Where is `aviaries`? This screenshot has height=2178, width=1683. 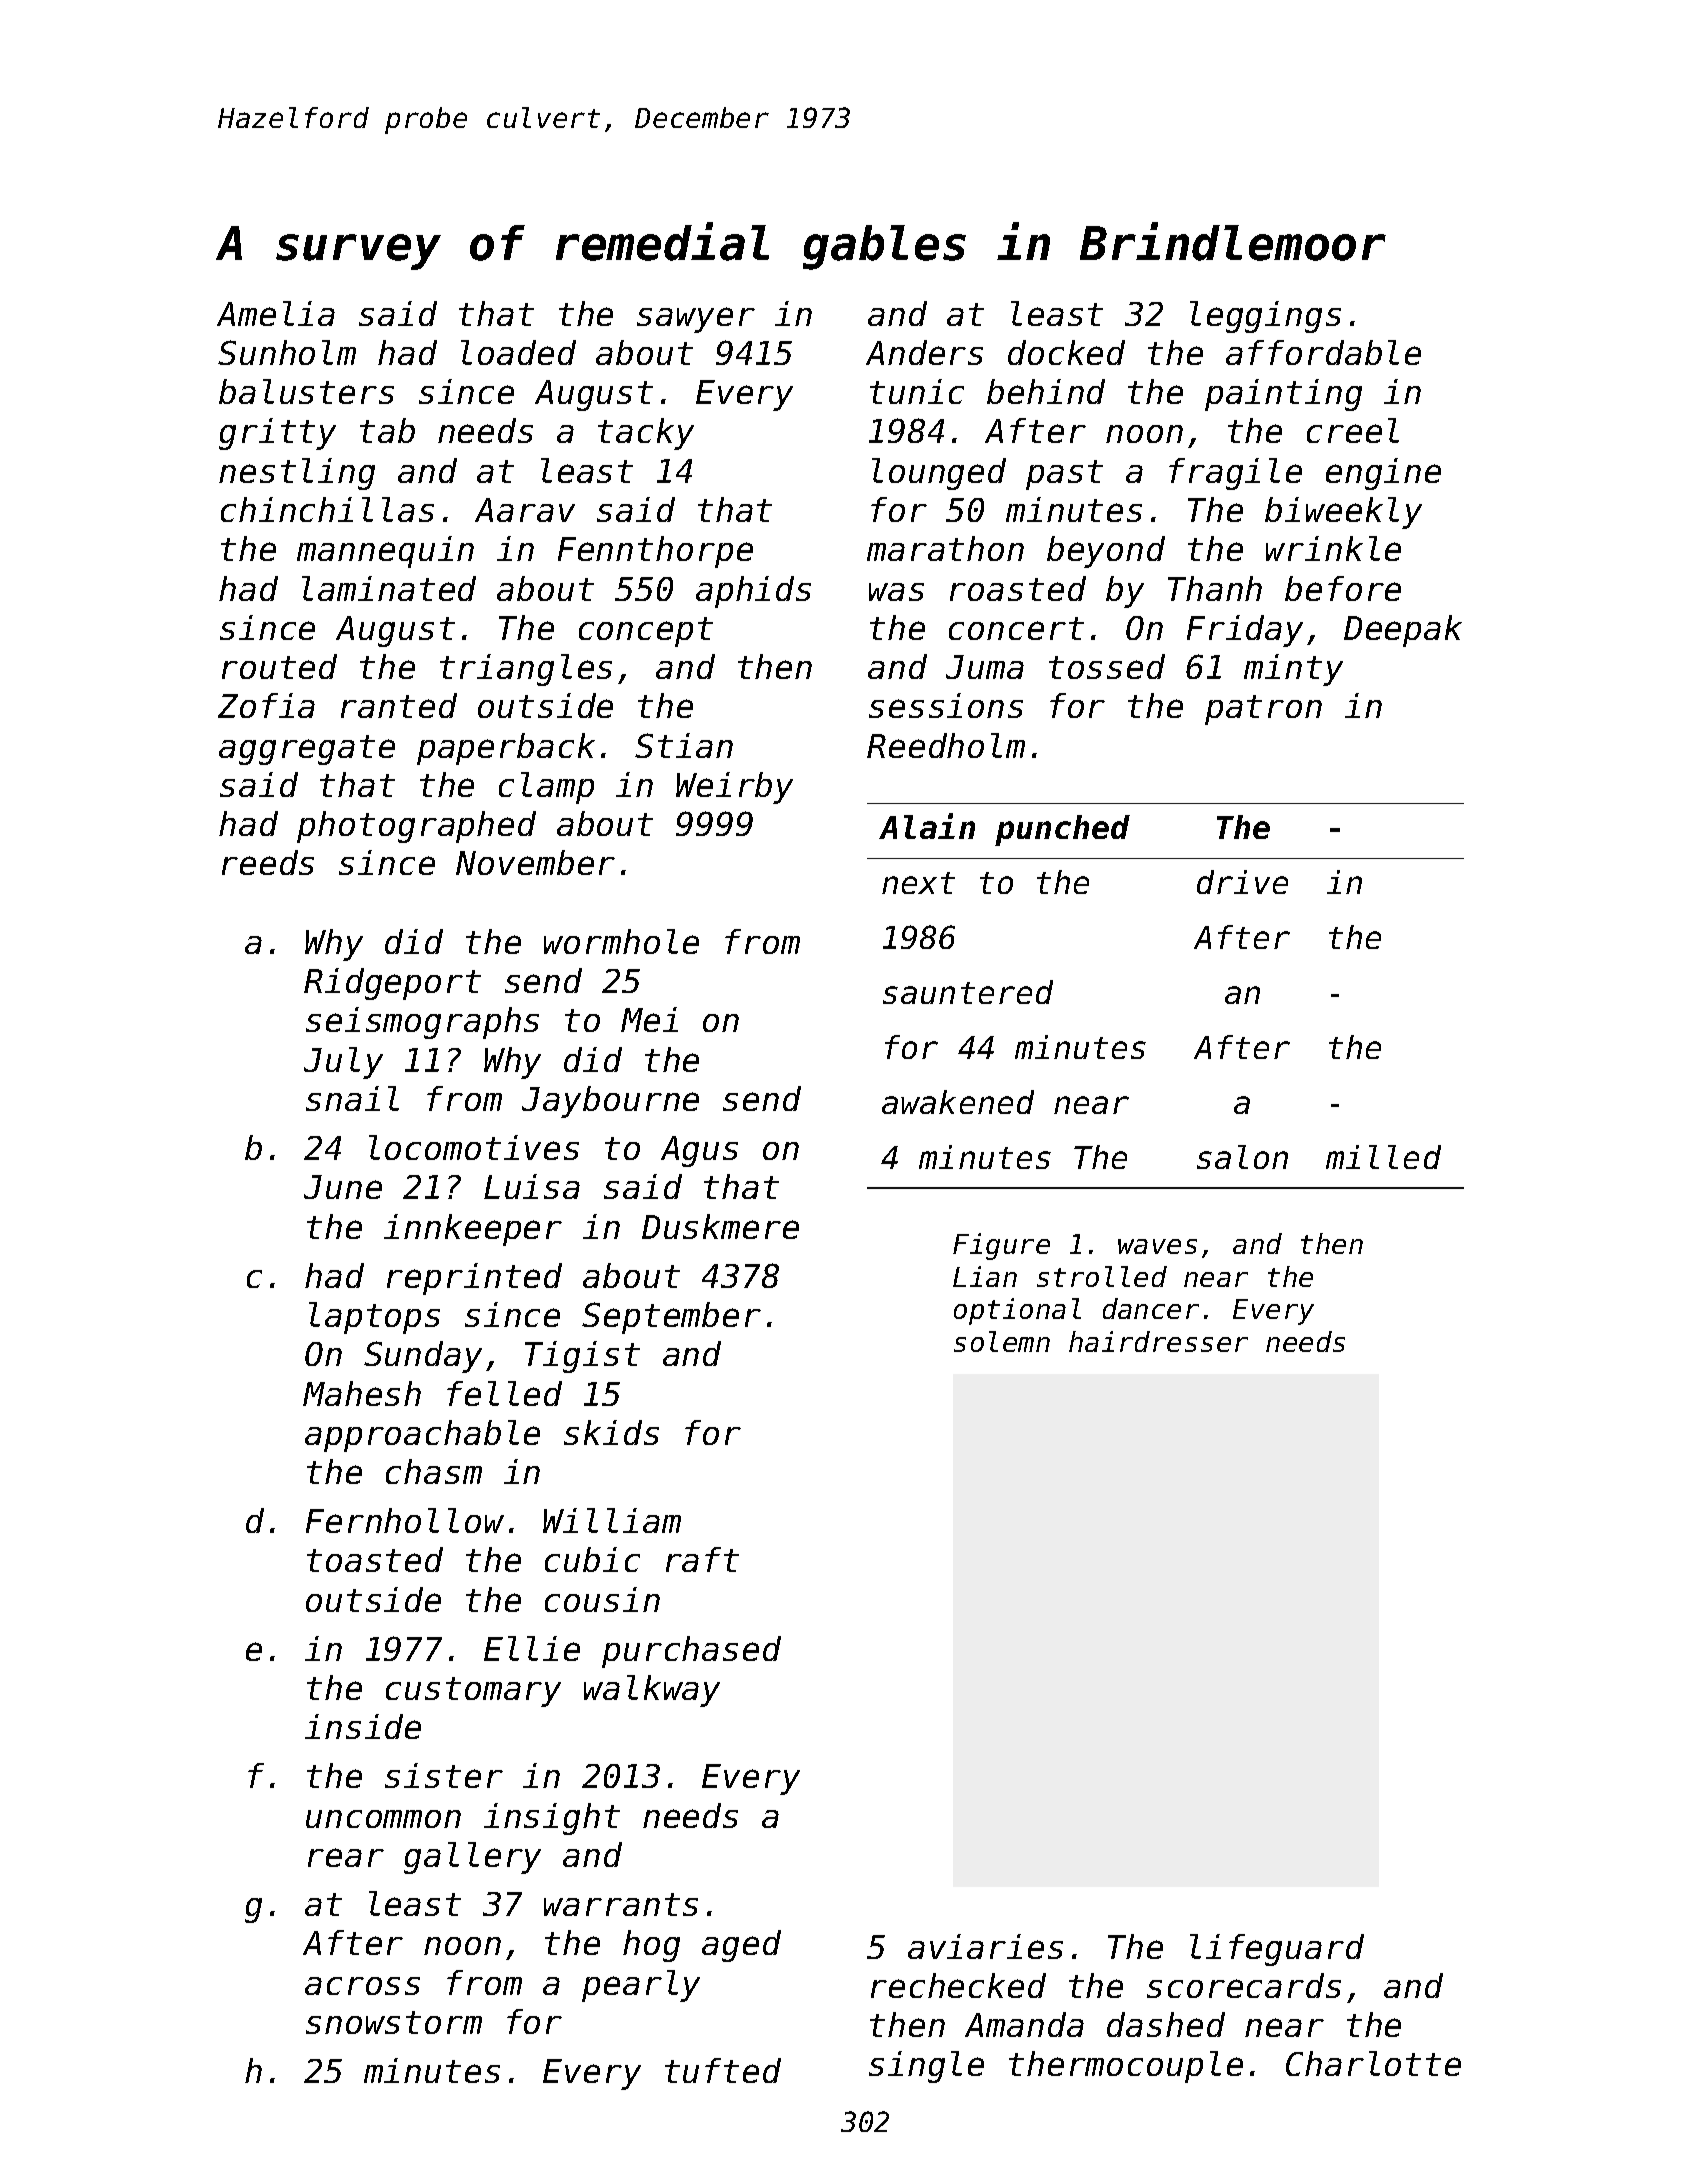 aviaries is located at coordinates (985, 1946).
